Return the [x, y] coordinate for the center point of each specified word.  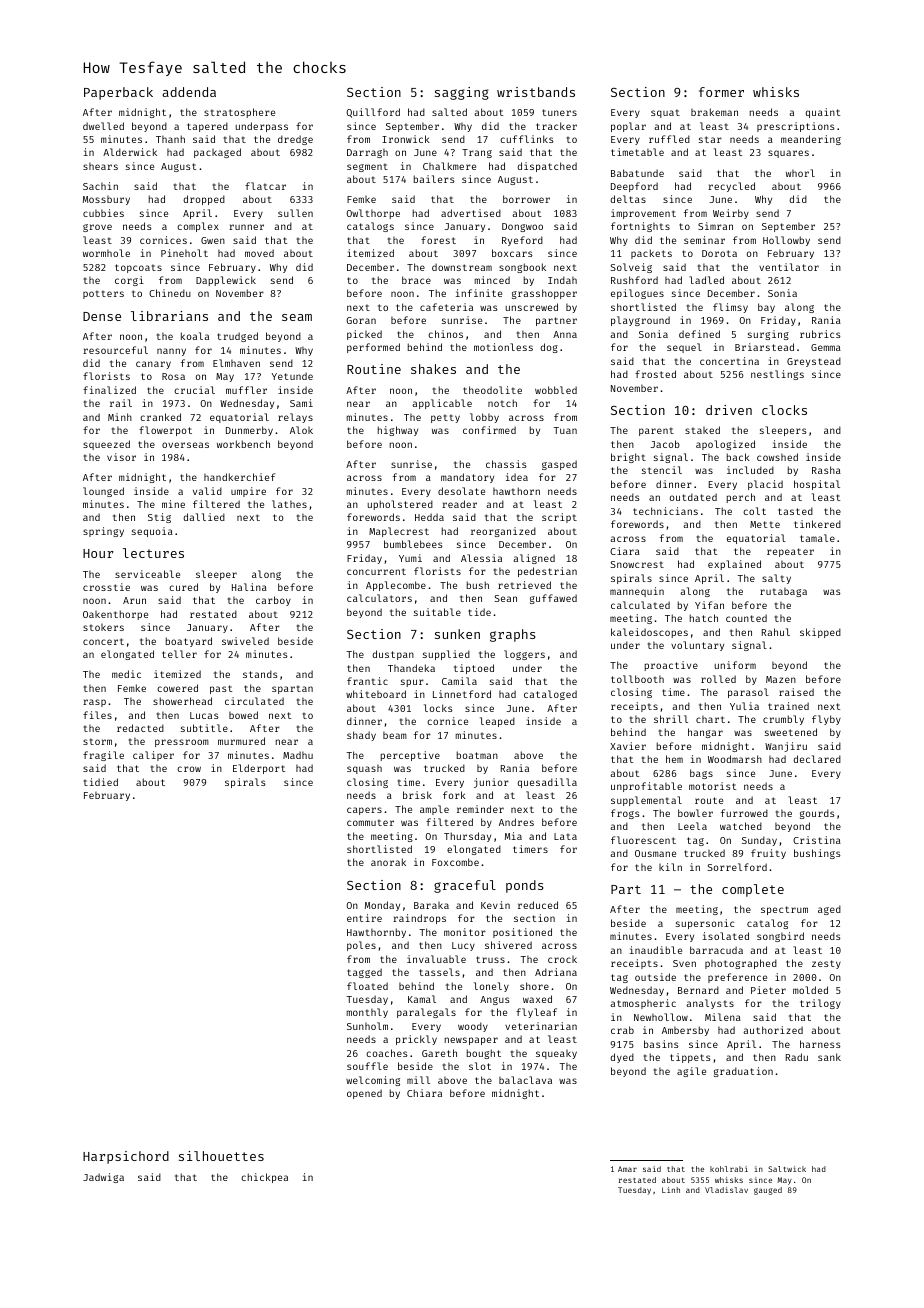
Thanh [170, 139]
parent [656, 431]
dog [549, 348]
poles [361, 946]
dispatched [547, 167]
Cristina [817, 840]
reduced [538, 905]
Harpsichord [126, 1157]
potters [103, 294]
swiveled [245, 641]
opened [364, 1094]
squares [788, 154]
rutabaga [783, 592]
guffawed [553, 599]
